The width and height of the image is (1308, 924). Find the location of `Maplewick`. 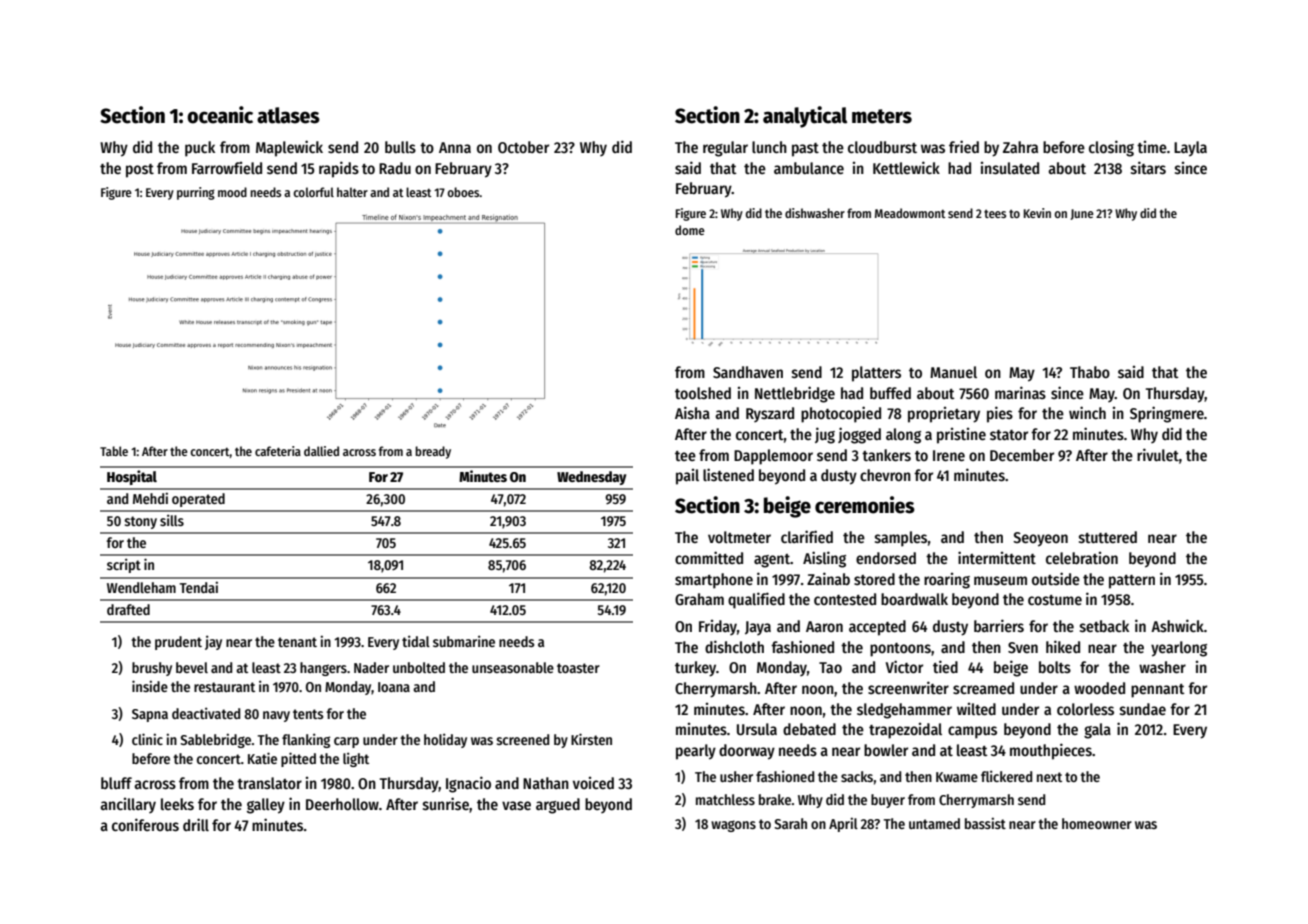

Maplewick is located at coordinates (289, 148).
